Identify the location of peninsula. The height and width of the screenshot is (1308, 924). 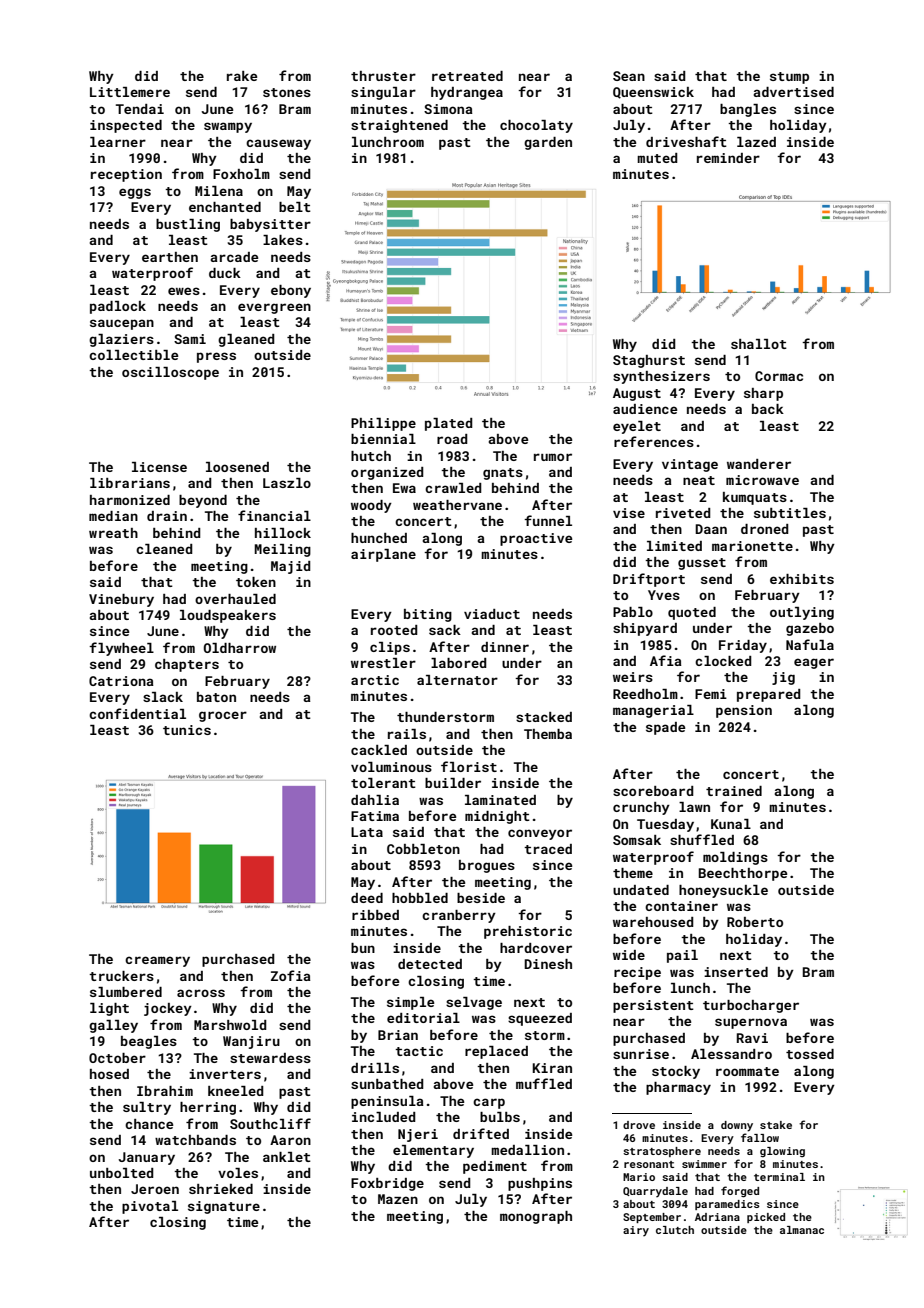
(387, 1102).
